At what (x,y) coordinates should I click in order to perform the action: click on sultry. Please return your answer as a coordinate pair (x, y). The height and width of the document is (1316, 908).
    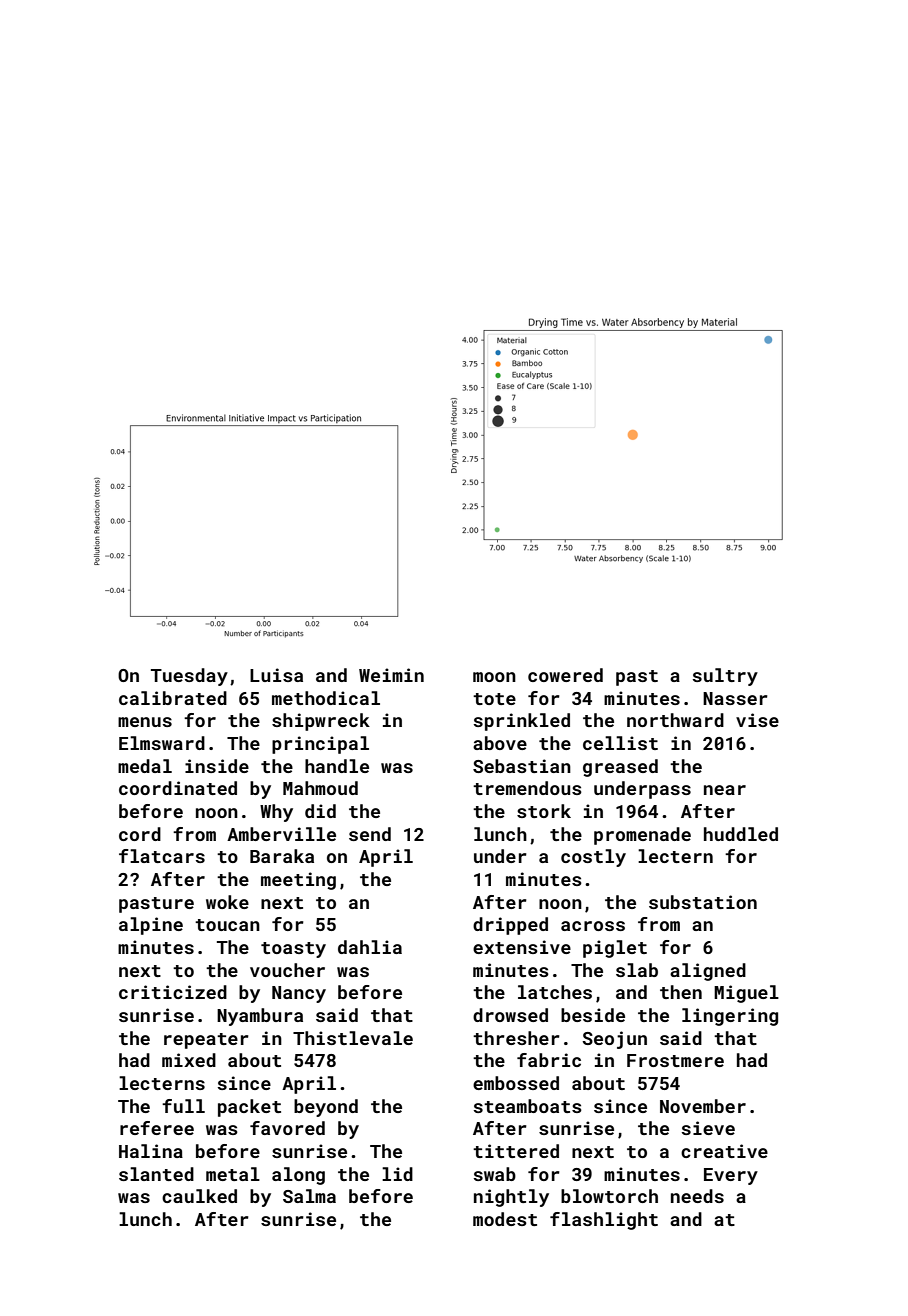
    Looking at the image, I should click on (725, 677).
